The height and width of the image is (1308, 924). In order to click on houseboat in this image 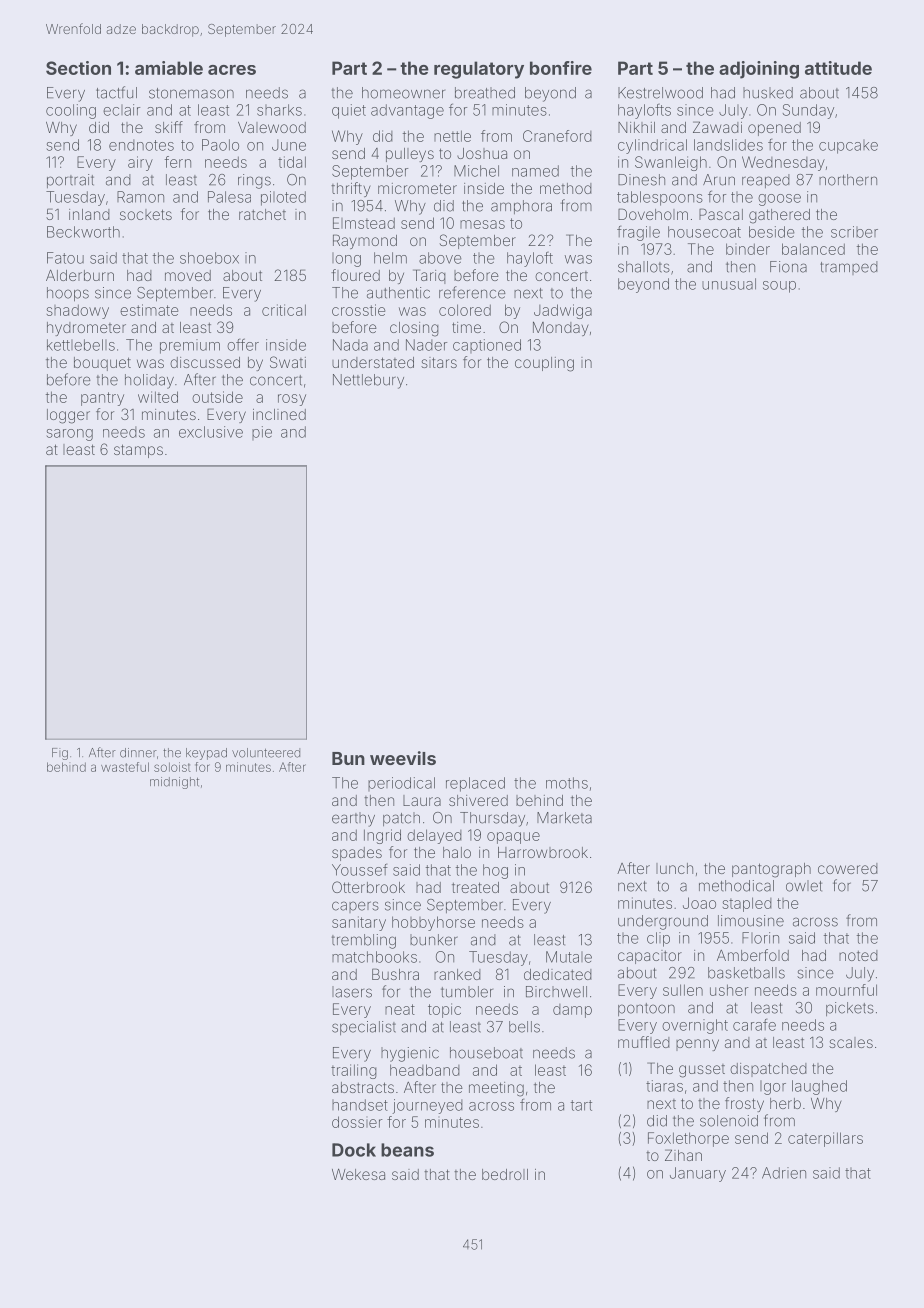, I will do `click(486, 1053)`.
